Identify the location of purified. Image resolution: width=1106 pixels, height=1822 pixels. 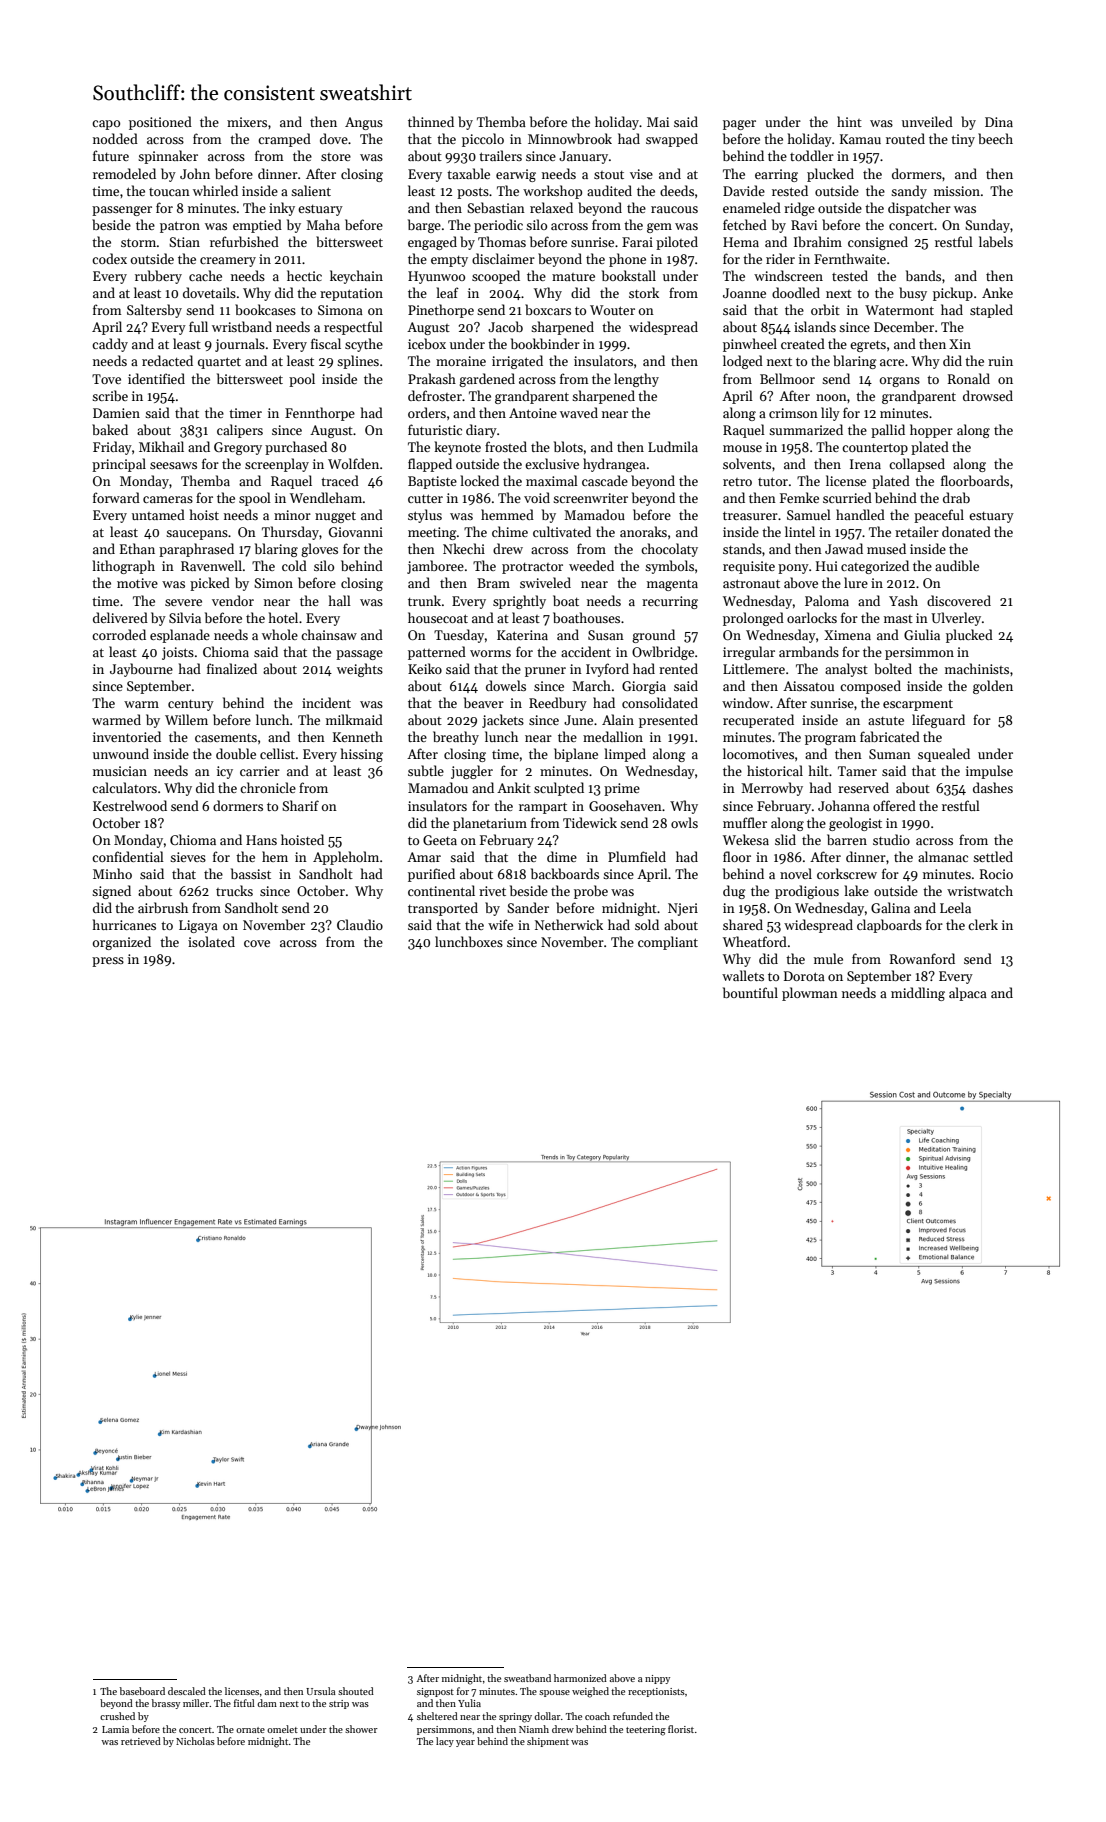
(431, 875).
